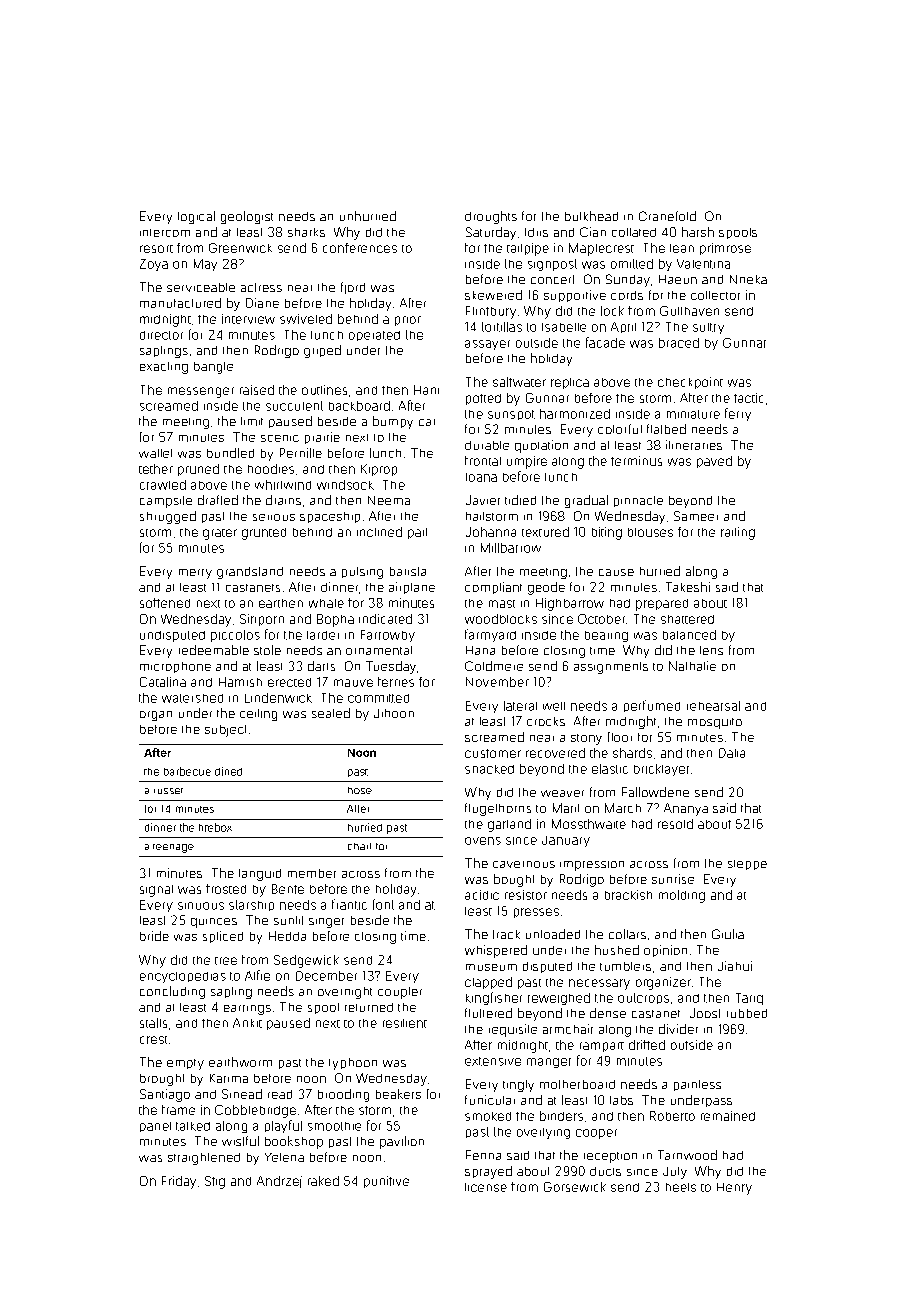  I want to click on lens, so click(711, 650).
